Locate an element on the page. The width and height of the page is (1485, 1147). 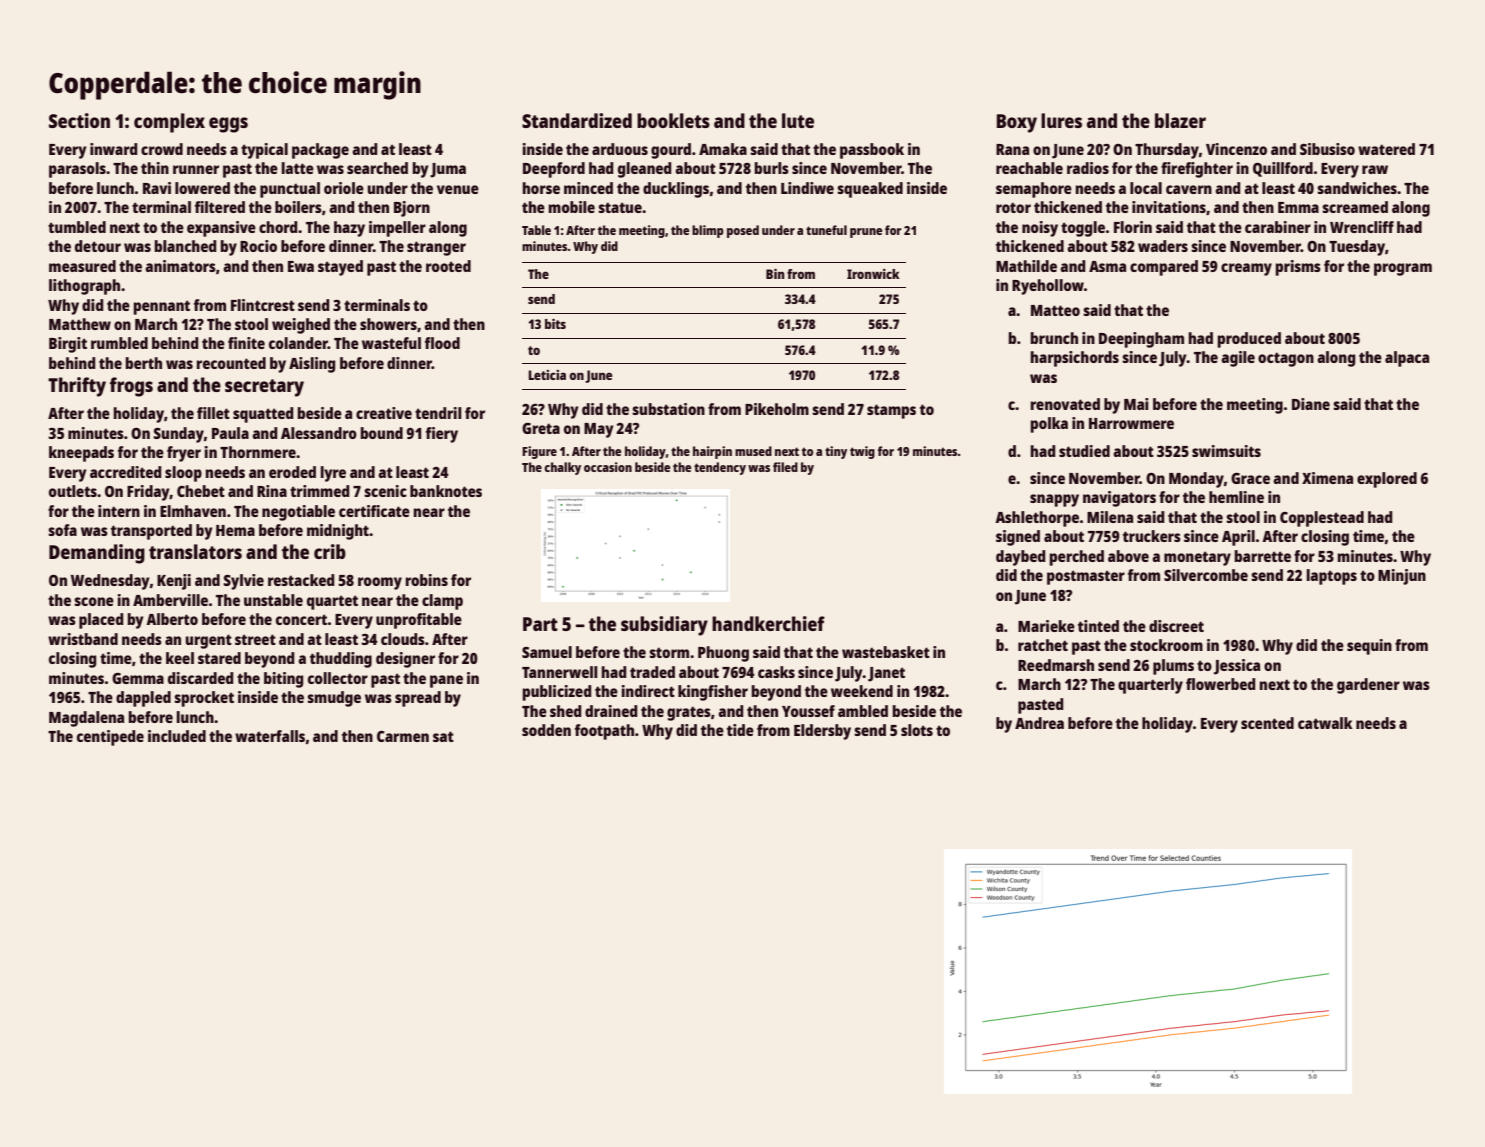
blazer is located at coordinates (1180, 120).
